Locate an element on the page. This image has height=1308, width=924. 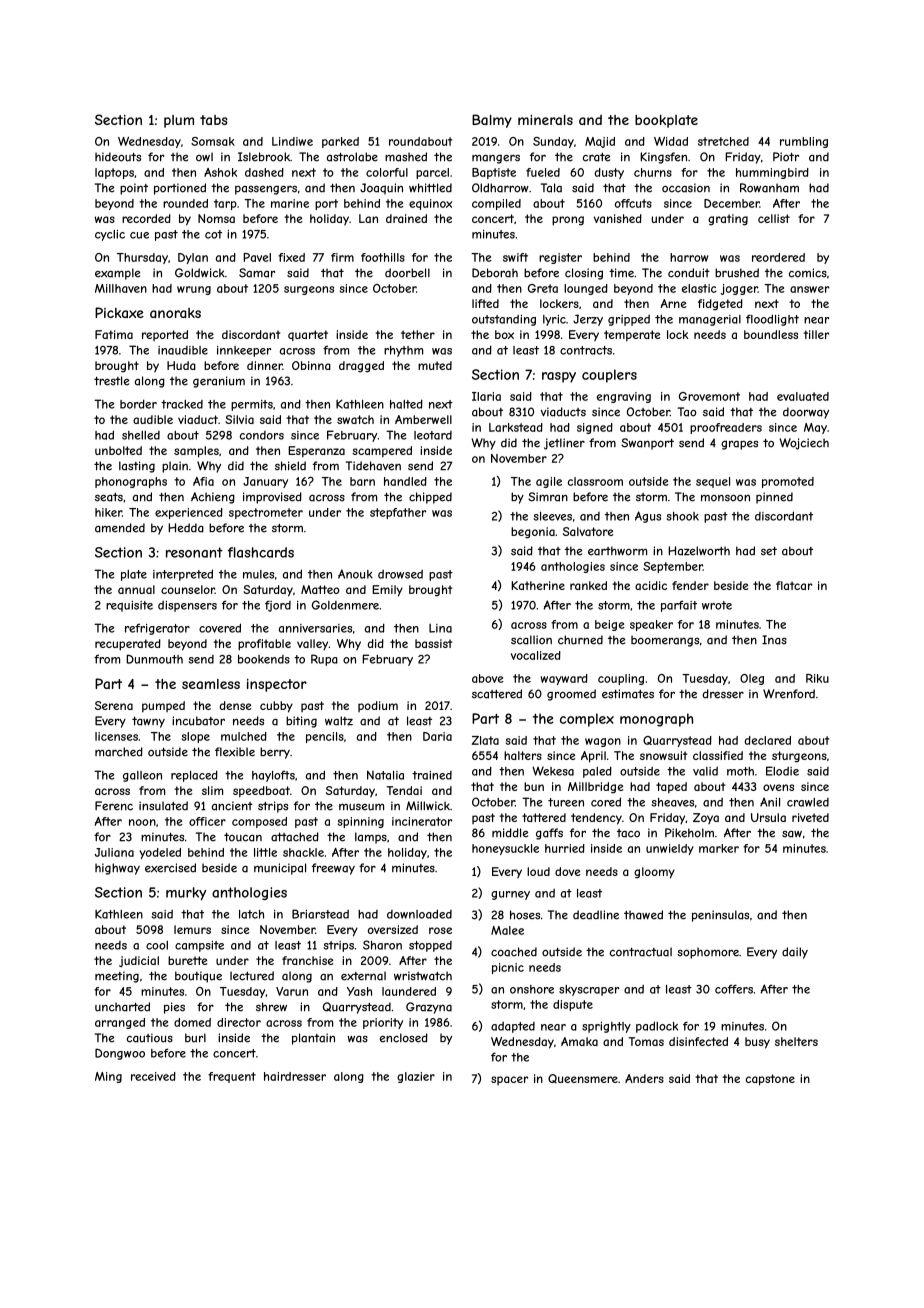
contractual is located at coordinates (641, 952).
